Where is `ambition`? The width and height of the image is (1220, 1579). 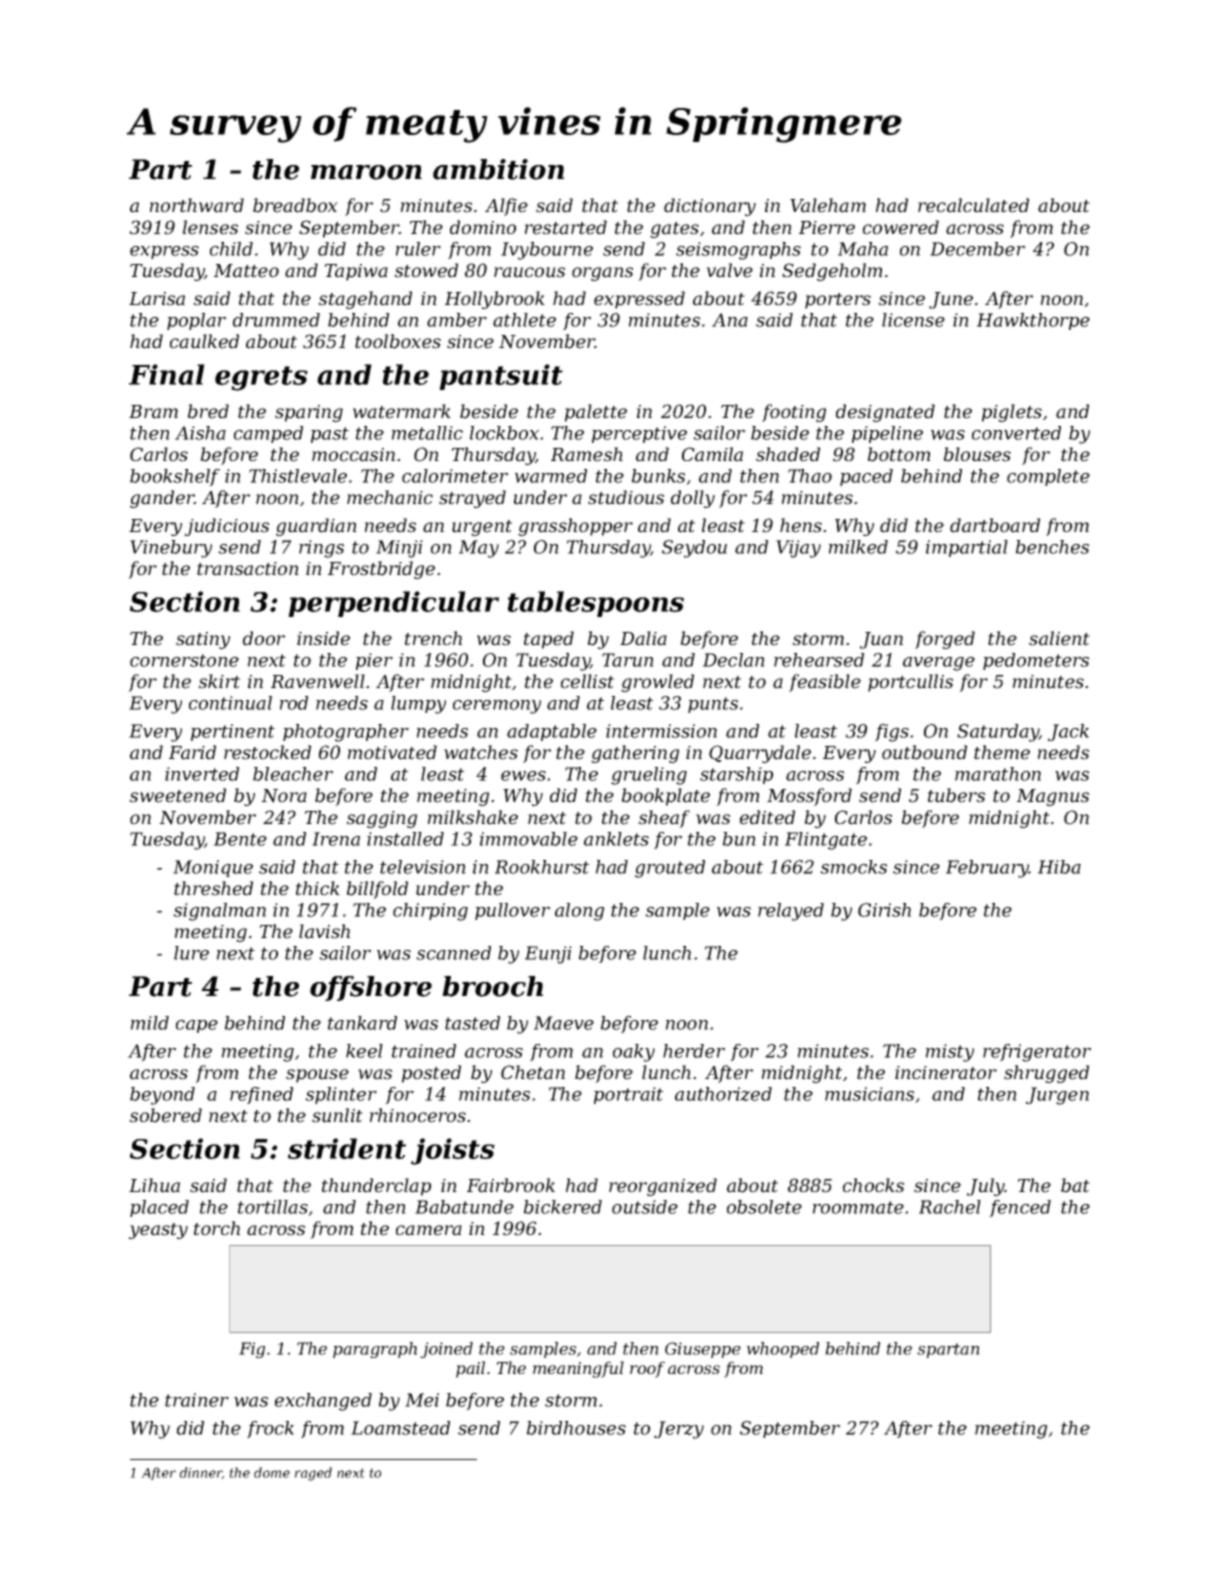 ambition is located at coordinates (498, 169).
